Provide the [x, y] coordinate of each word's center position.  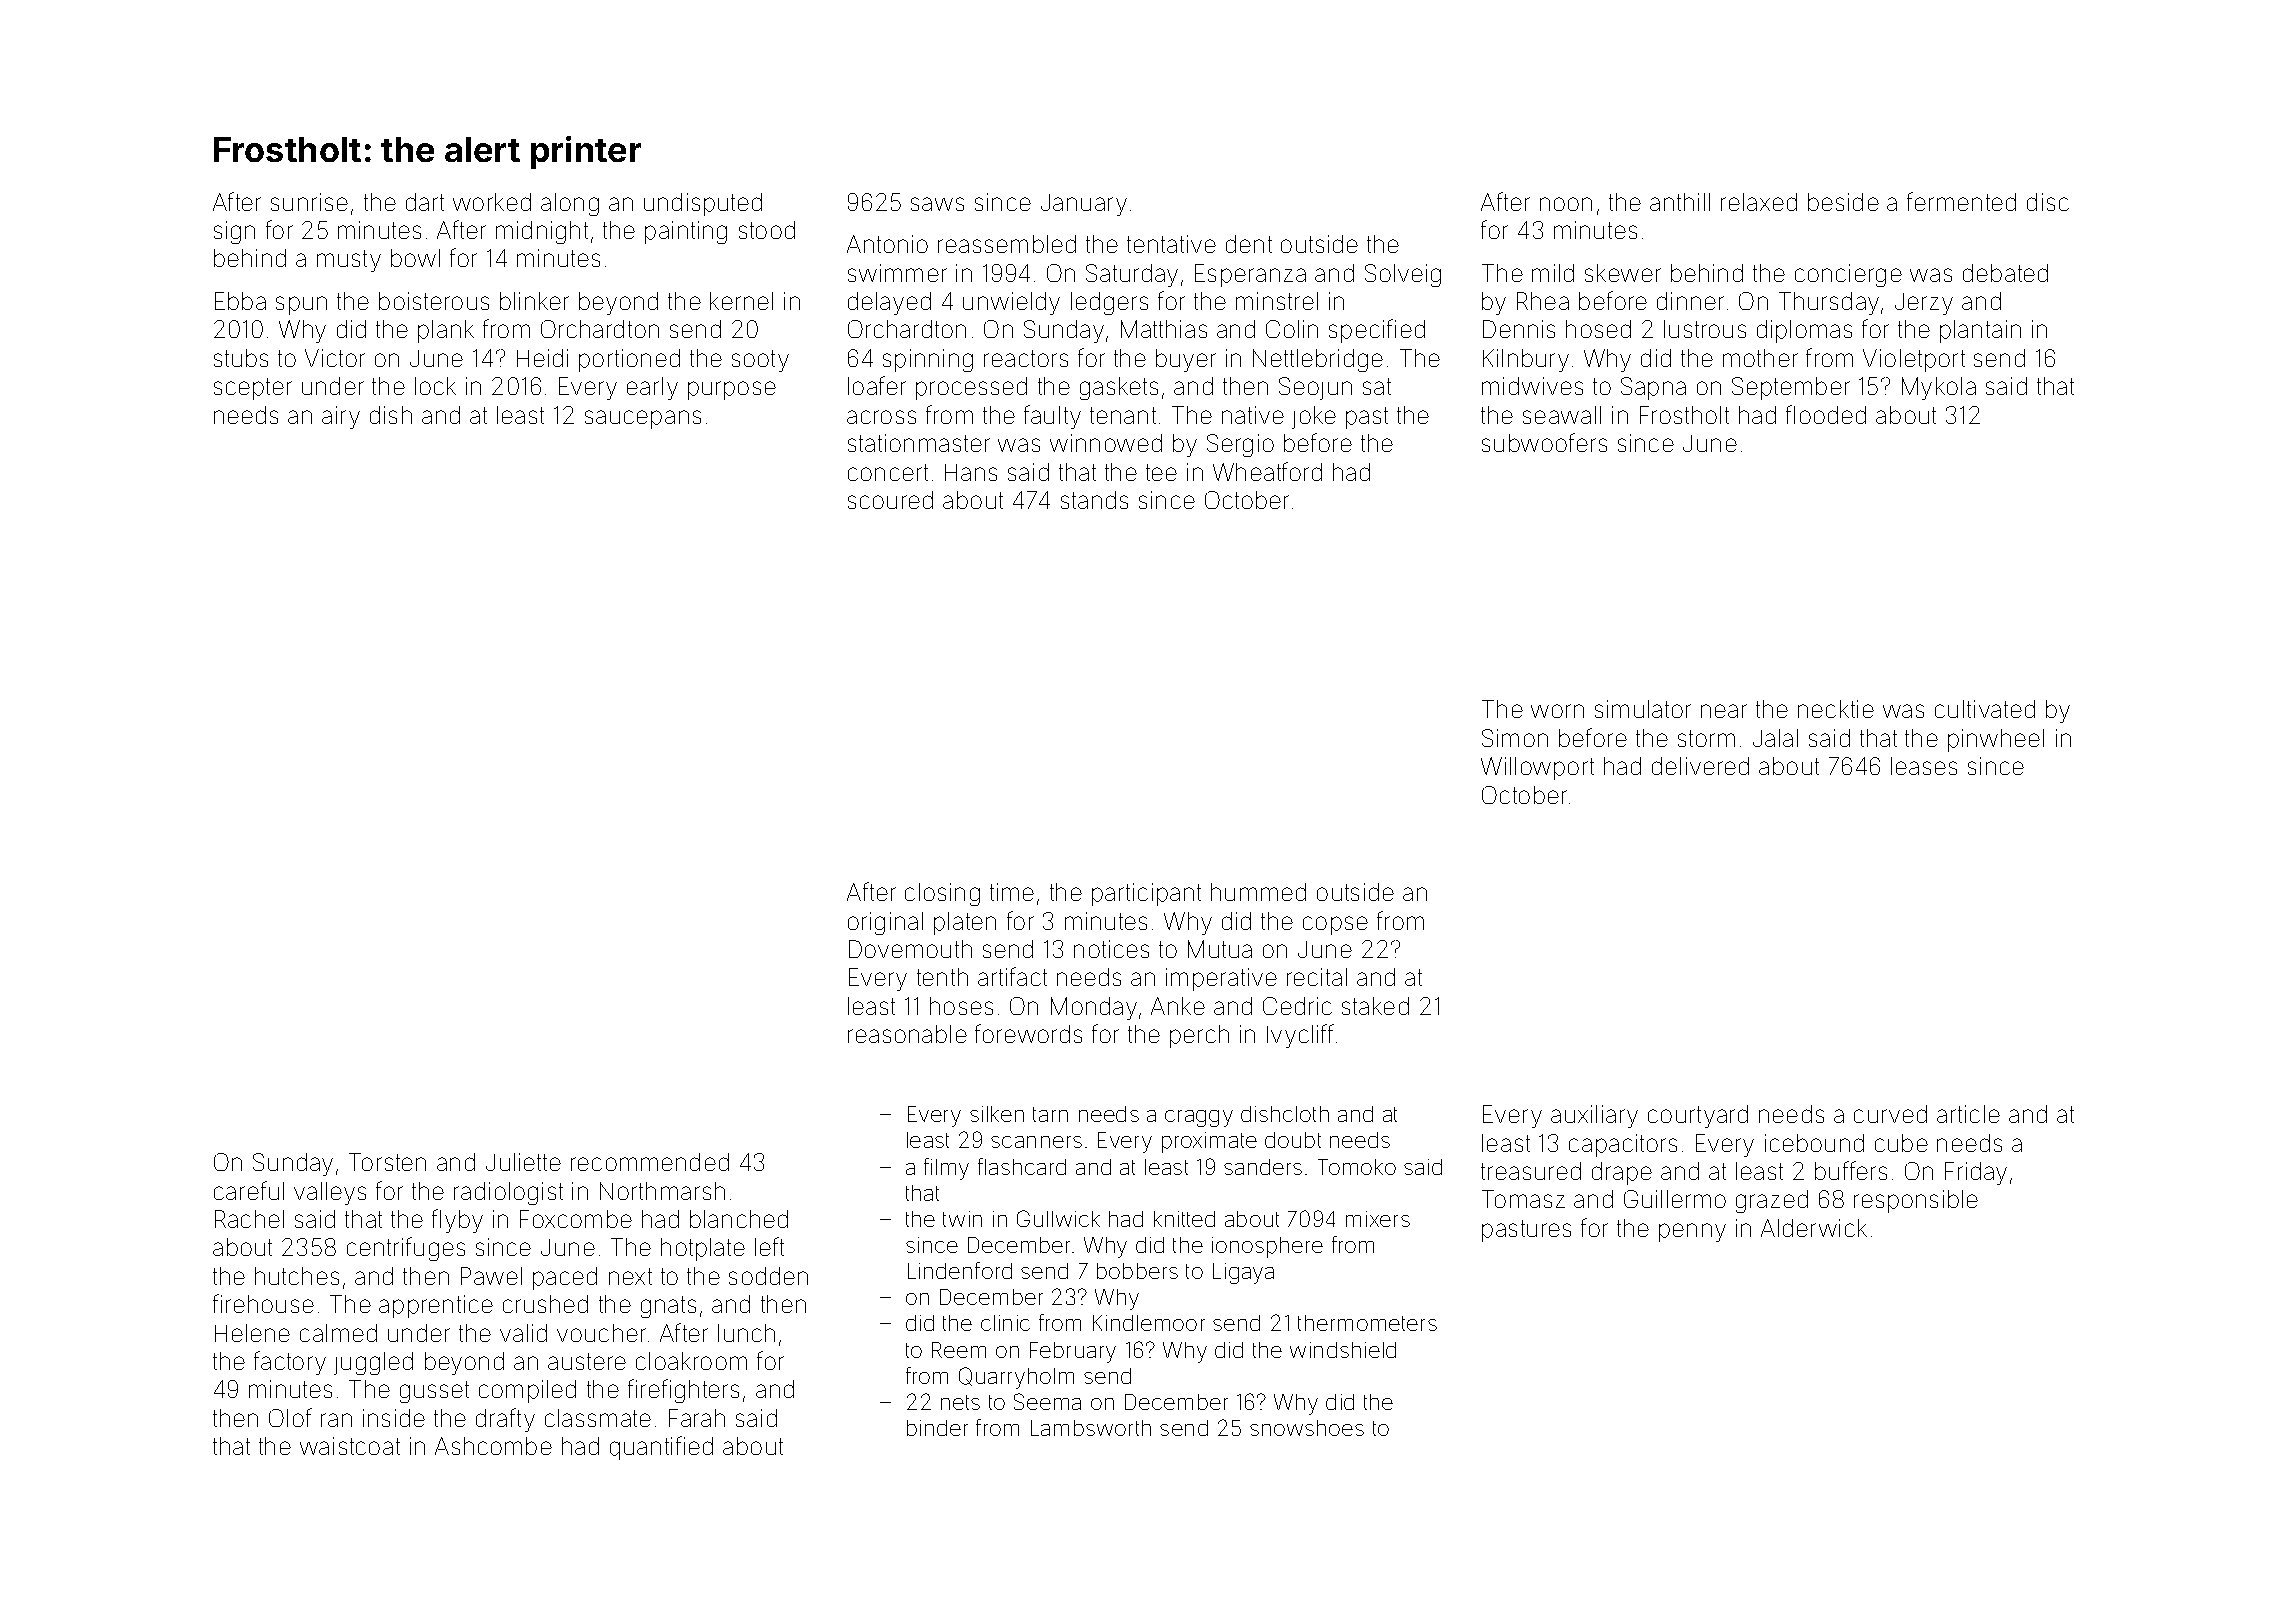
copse [1335, 925]
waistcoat [350, 1446]
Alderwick [1814, 1228]
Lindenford [960, 1270]
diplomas [1804, 331]
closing [942, 894]
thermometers [1367, 1323]
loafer [877, 385]
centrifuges [406, 1249]
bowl [415, 258]
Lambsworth [1091, 1428]
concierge [1848, 275]
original [885, 923]
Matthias [1164, 329]
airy [341, 417]
